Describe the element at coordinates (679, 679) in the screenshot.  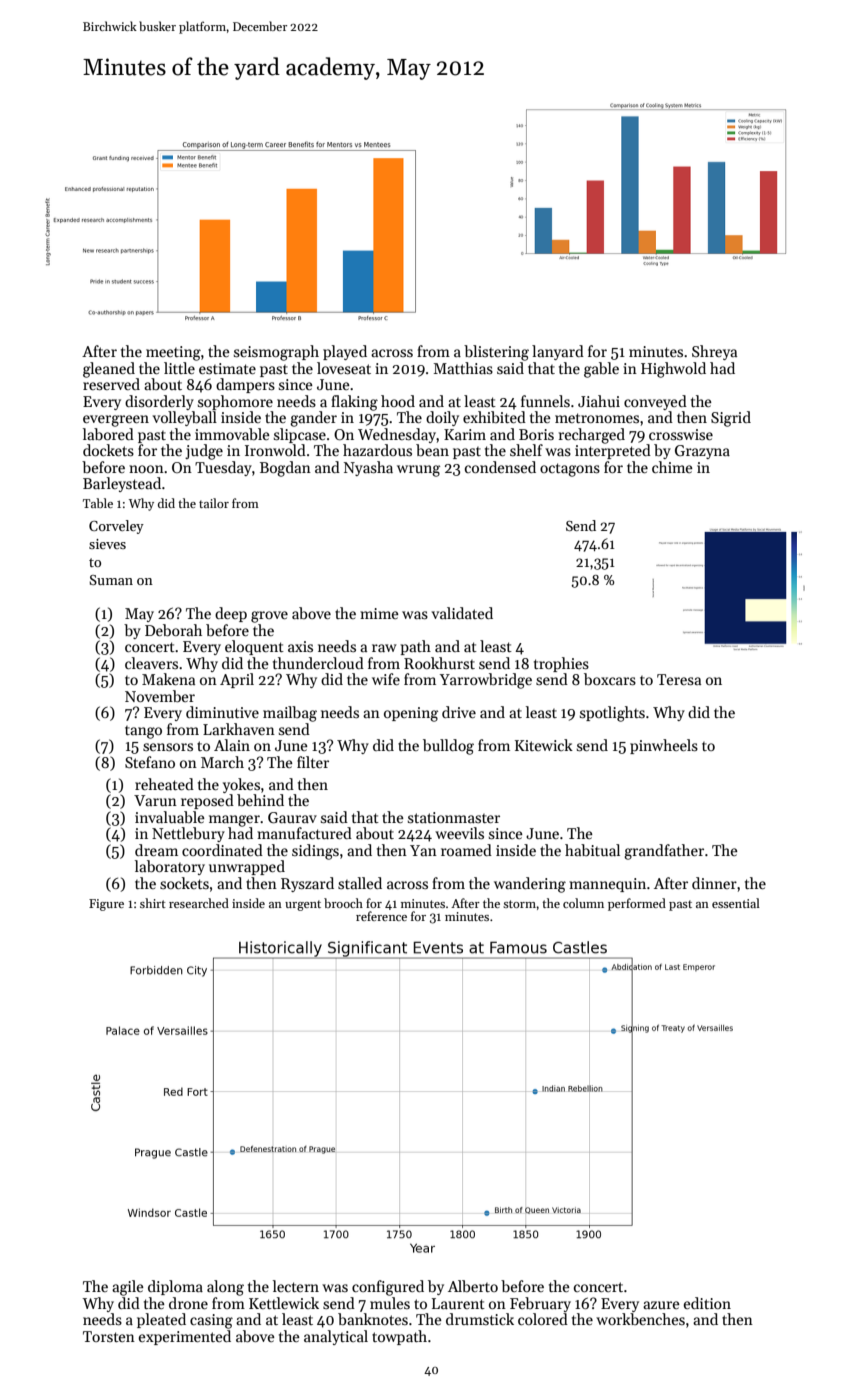
I see `Teresa` at that location.
